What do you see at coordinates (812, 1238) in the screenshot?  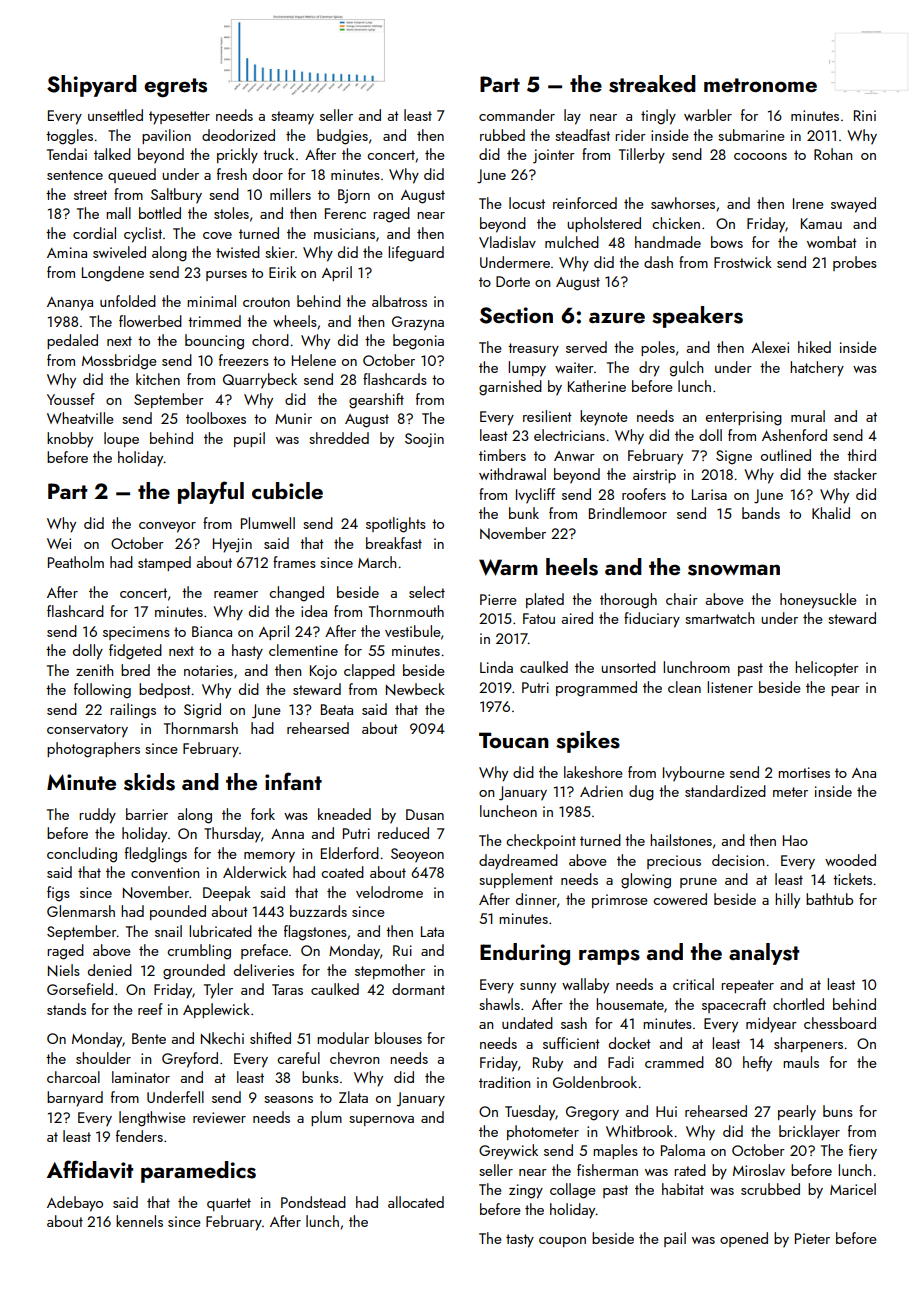 I see `Pieter` at bounding box center [812, 1238].
